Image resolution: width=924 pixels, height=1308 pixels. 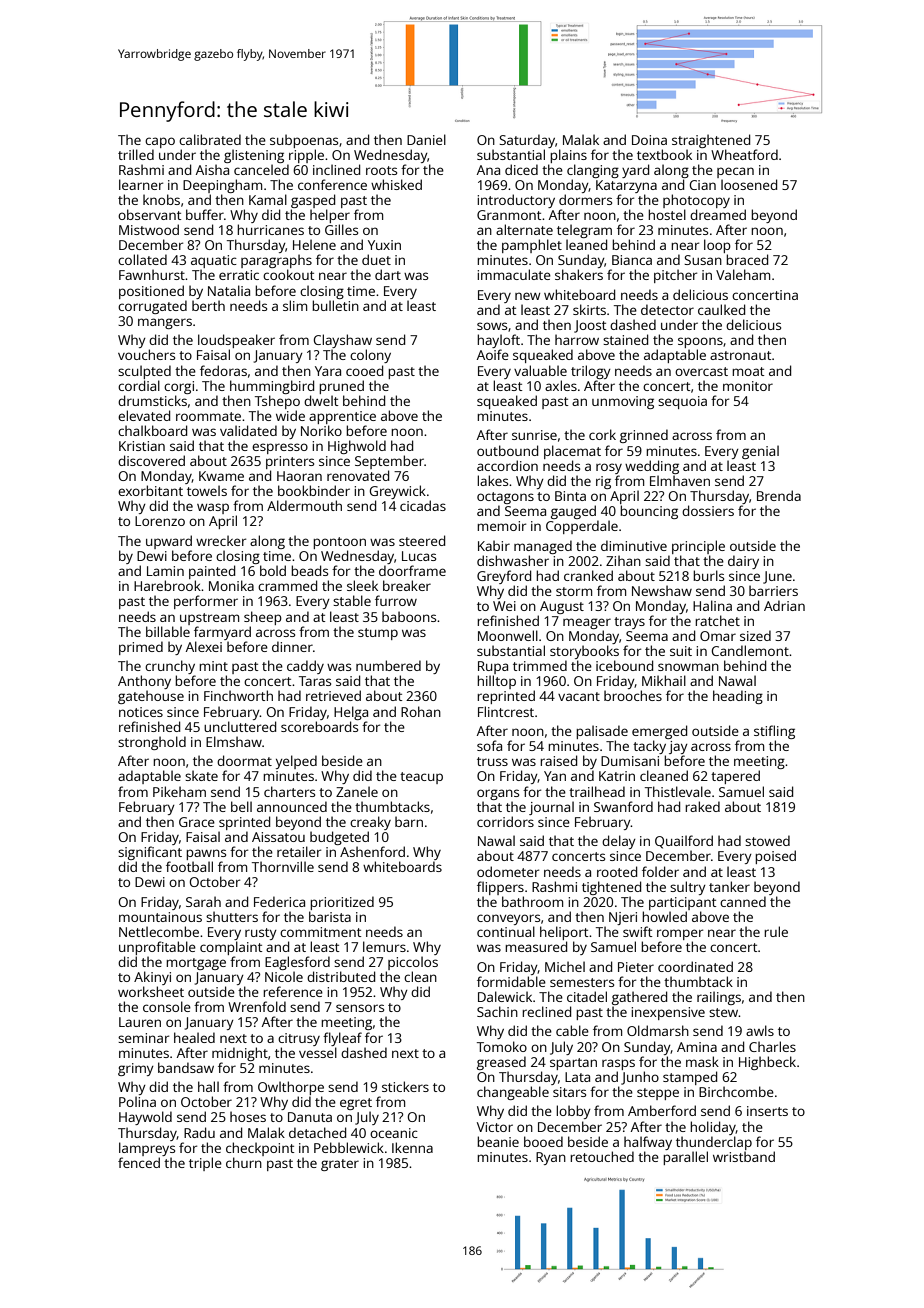 What do you see at coordinates (333, 695) in the image?
I see `retrieved` at bounding box center [333, 695].
